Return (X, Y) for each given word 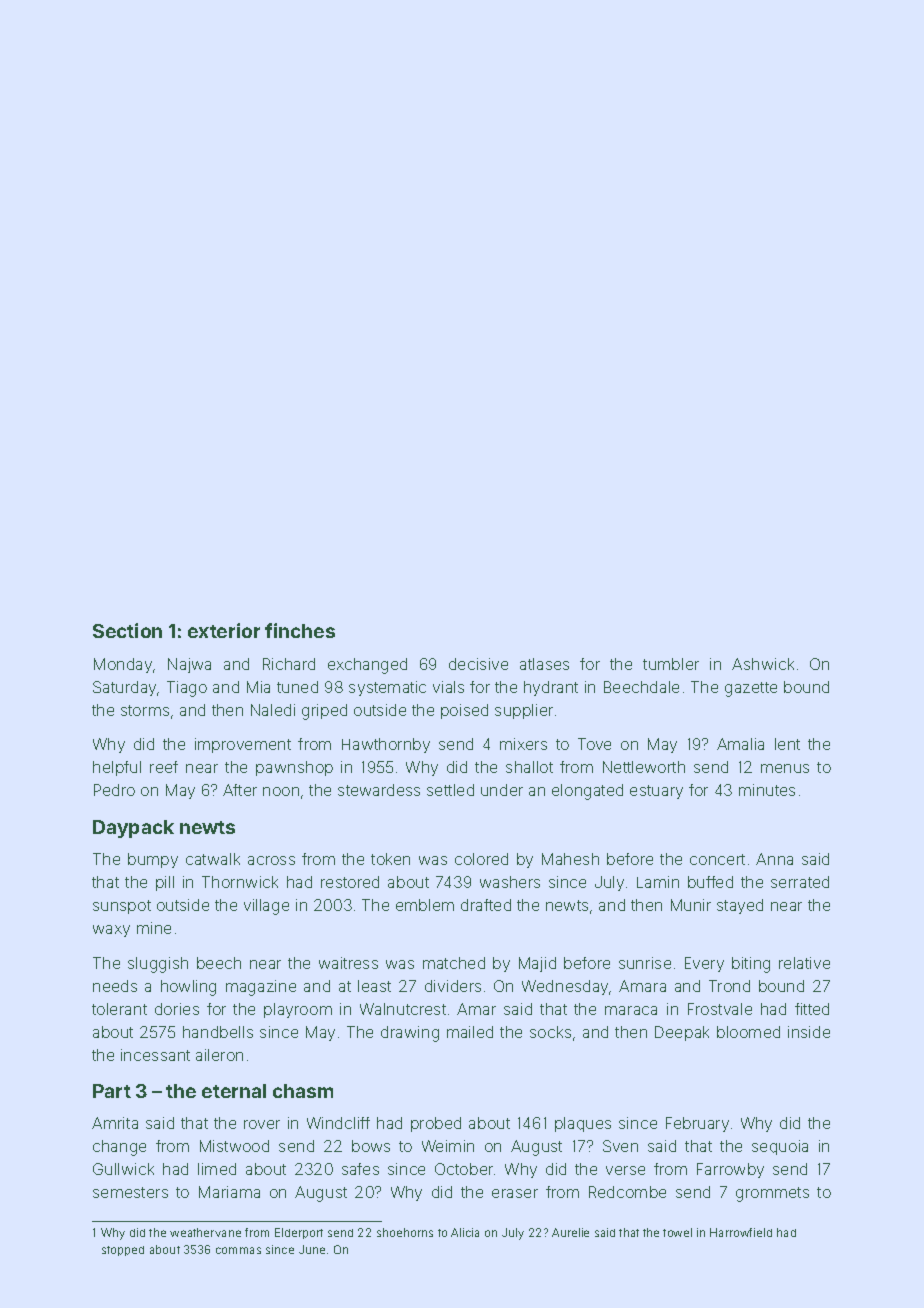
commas (238, 1250)
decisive (478, 664)
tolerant (119, 1009)
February (697, 1124)
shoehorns (405, 1232)
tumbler (671, 664)
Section (127, 630)
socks (550, 1032)
